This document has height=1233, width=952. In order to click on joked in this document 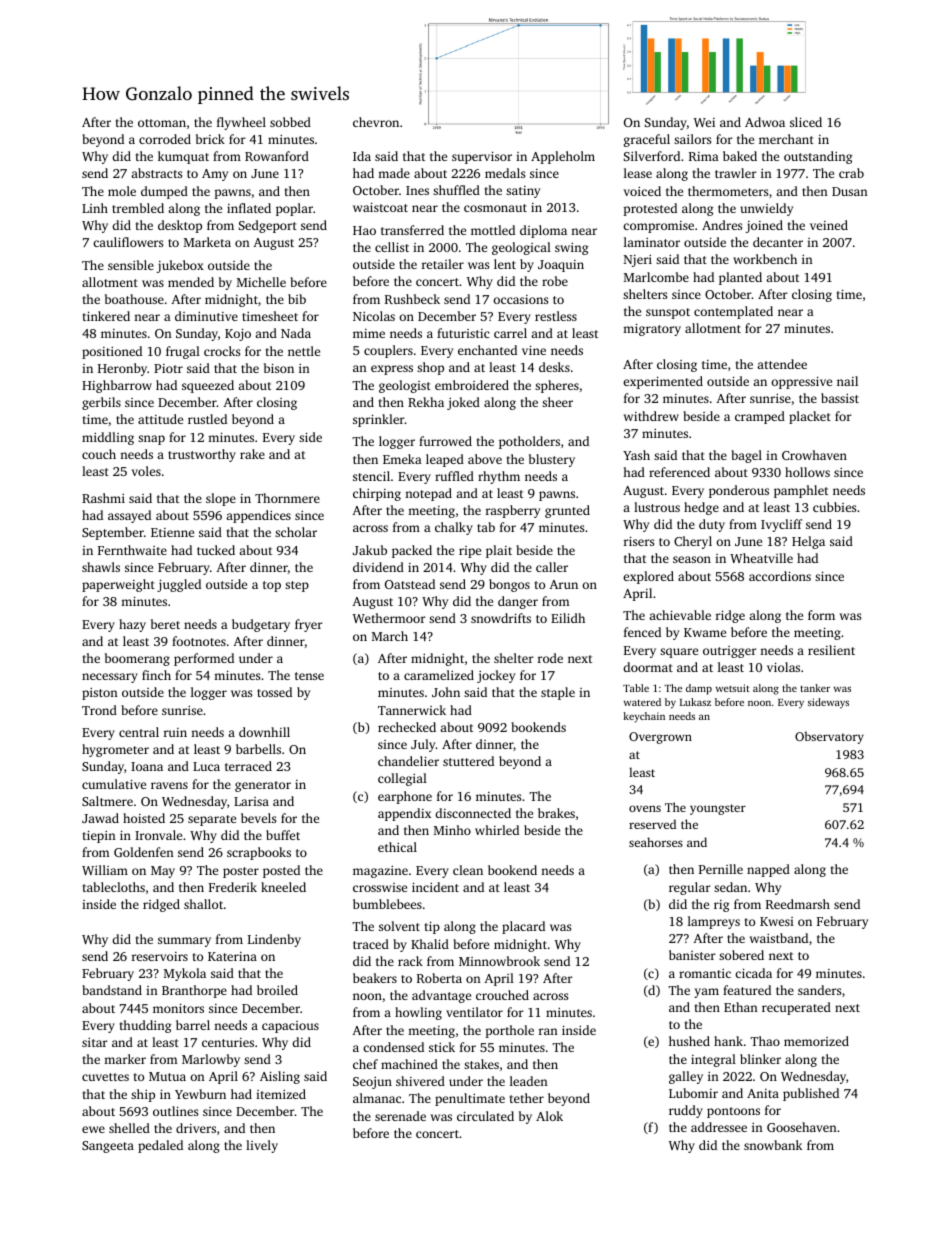, I will do `click(463, 403)`.
